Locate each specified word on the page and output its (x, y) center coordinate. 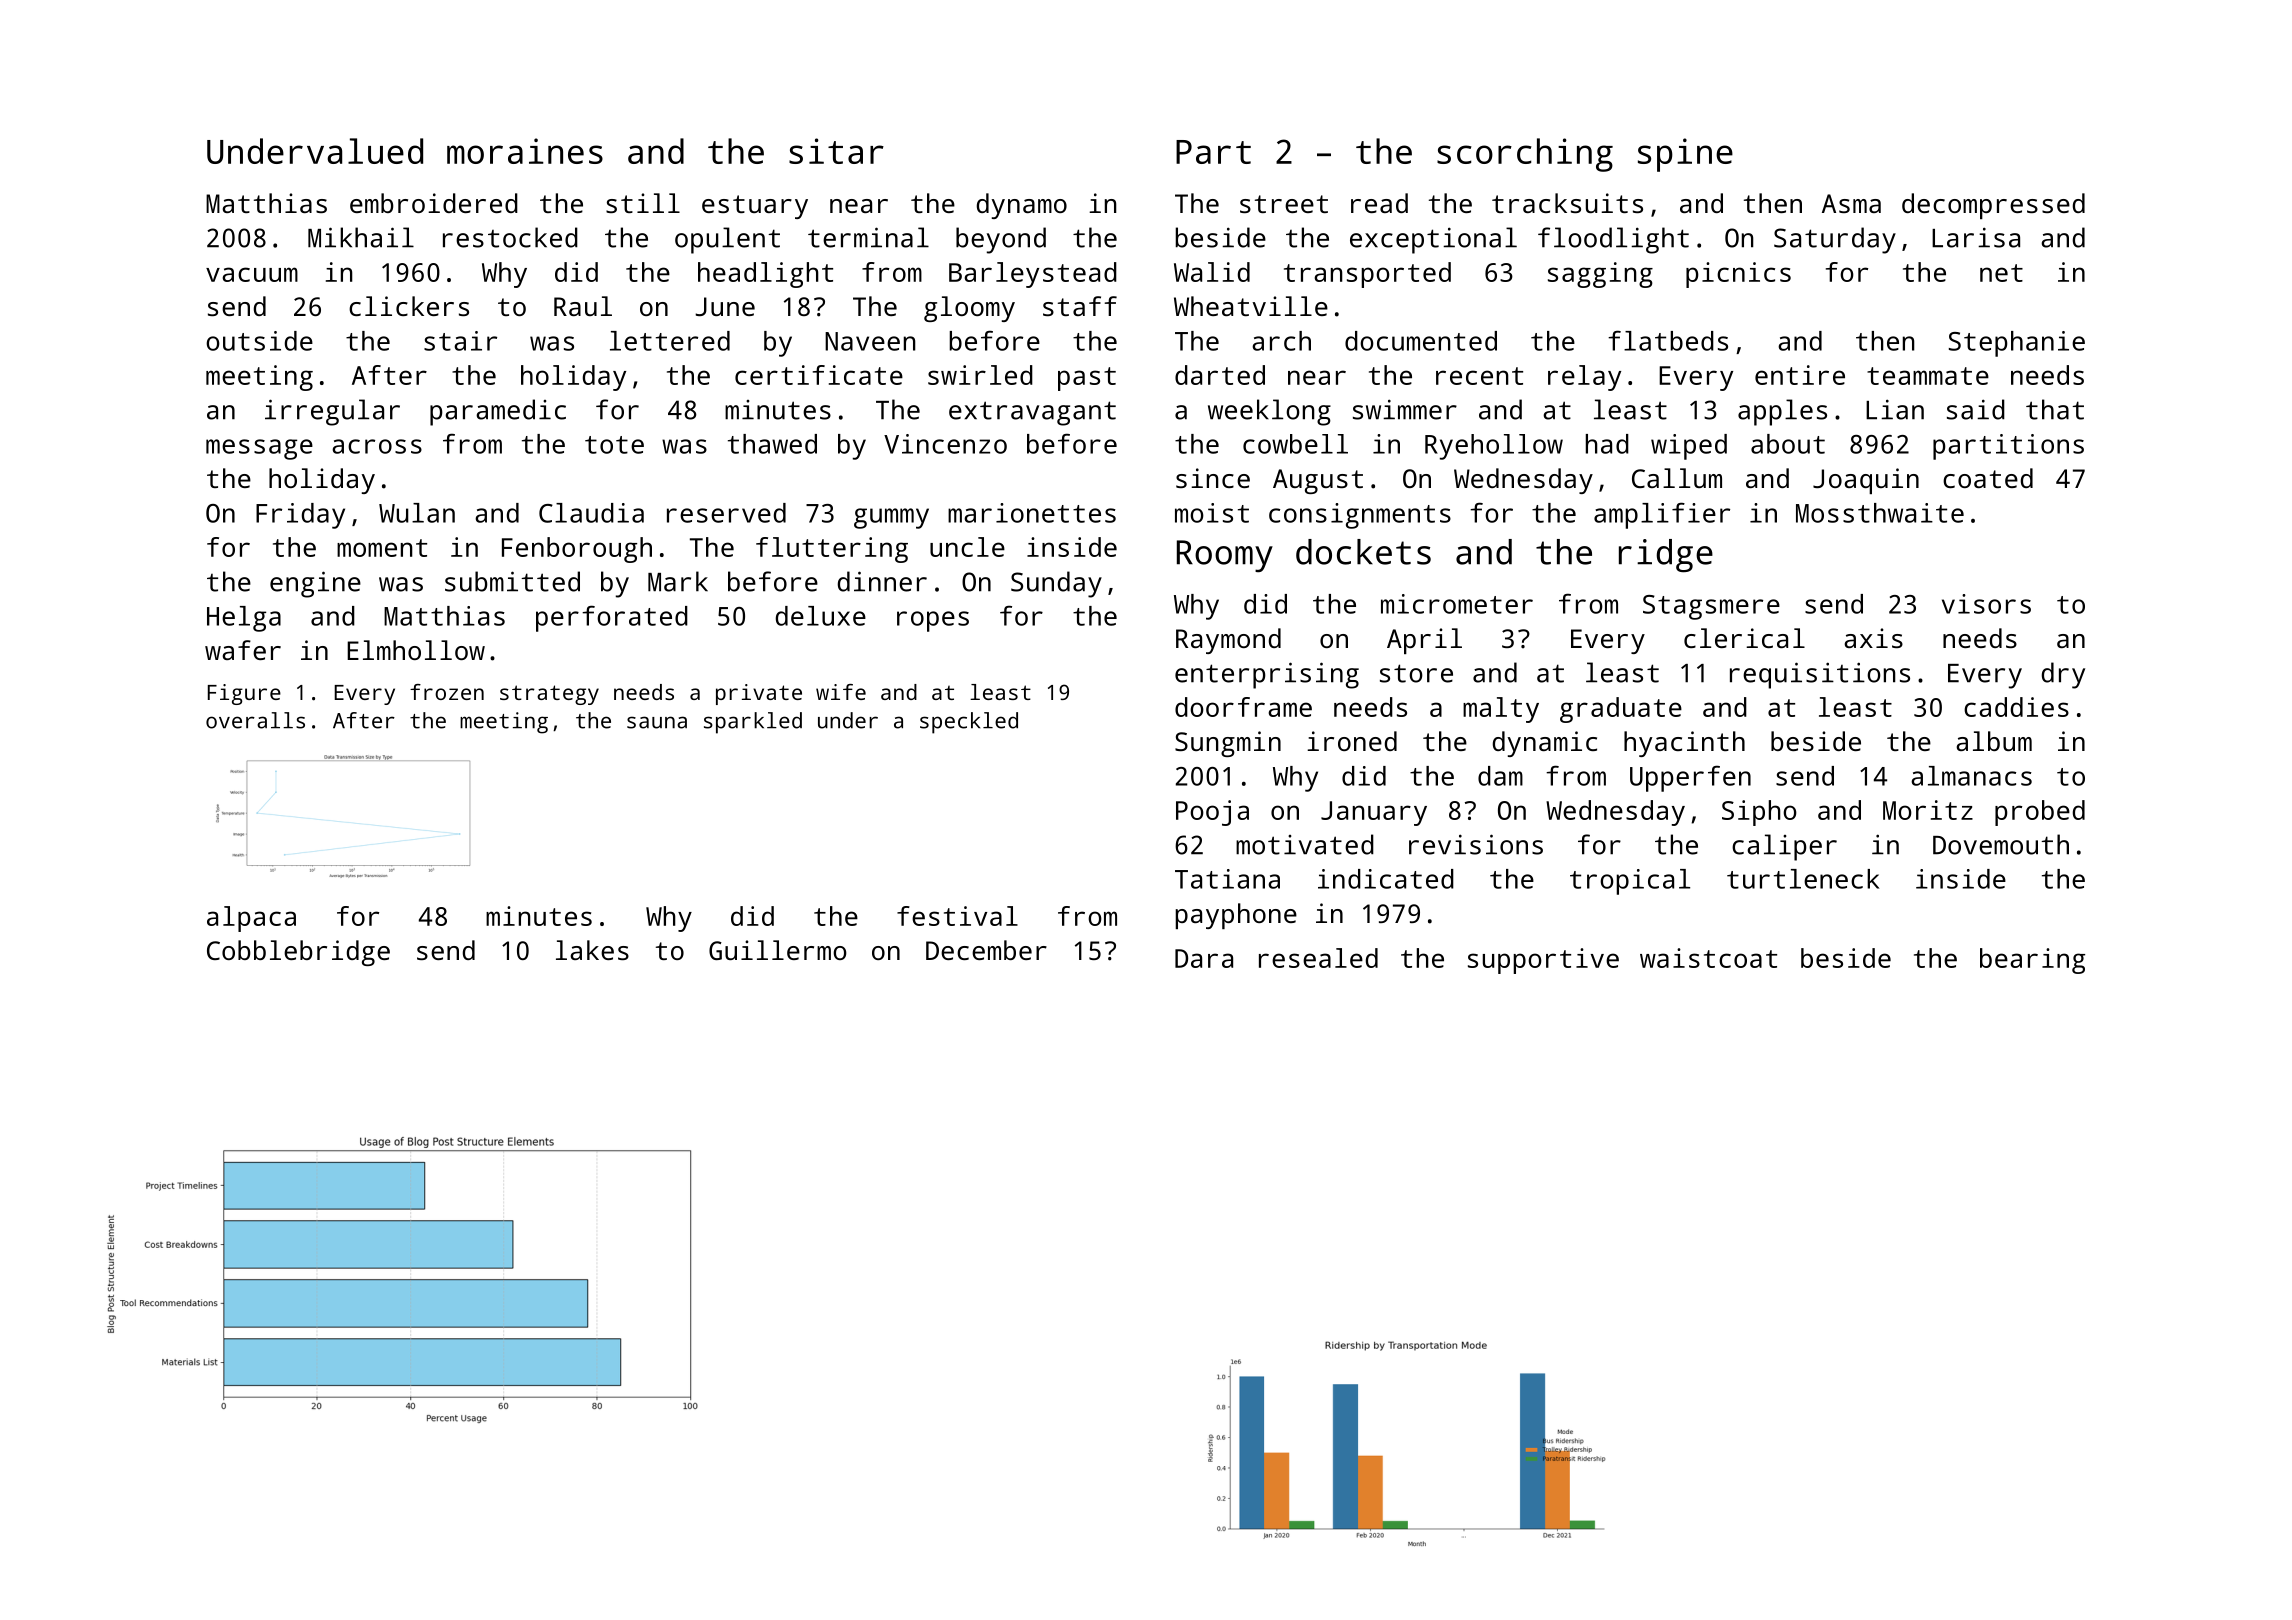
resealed (1318, 958)
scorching (1525, 155)
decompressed (1993, 206)
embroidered (434, 203)
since (1213, 478)
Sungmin (1228, 744)
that (2055, 409)
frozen (447, 692)
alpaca (251, 919)
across (377, 446)
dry (2063, 675)
